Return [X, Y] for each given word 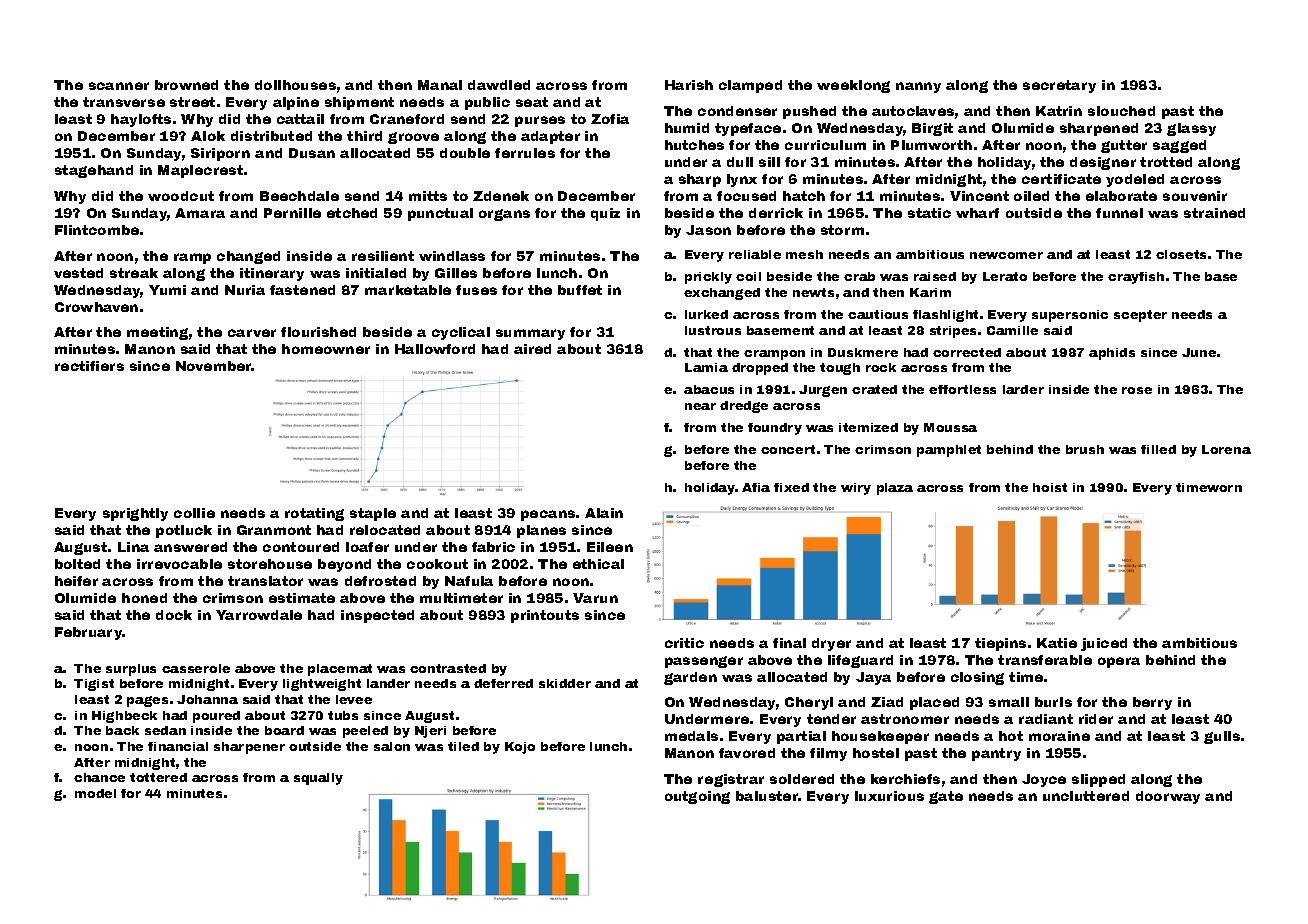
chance [99, 777]
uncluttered [1086, 796]
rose [1137, 390]
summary [530, 334]
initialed [376, 273]
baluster [767, 796]
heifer [76, 581]
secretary [1059, 86]
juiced [1104, 644]
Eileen [610, 547]
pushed [809, 112]
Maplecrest [200, 171]
